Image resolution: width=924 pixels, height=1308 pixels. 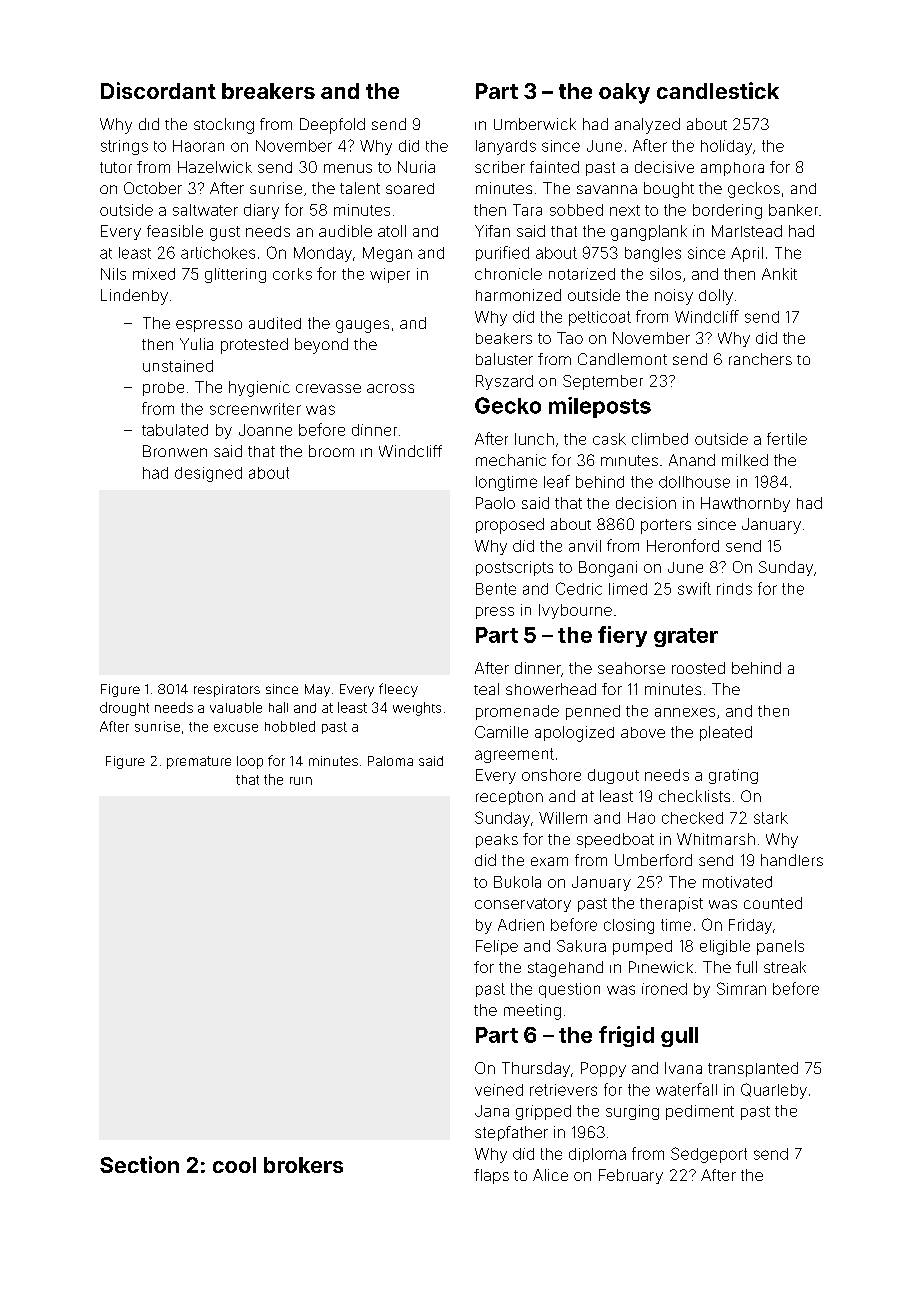 I want to click on April, so click(x=747, y=254).
